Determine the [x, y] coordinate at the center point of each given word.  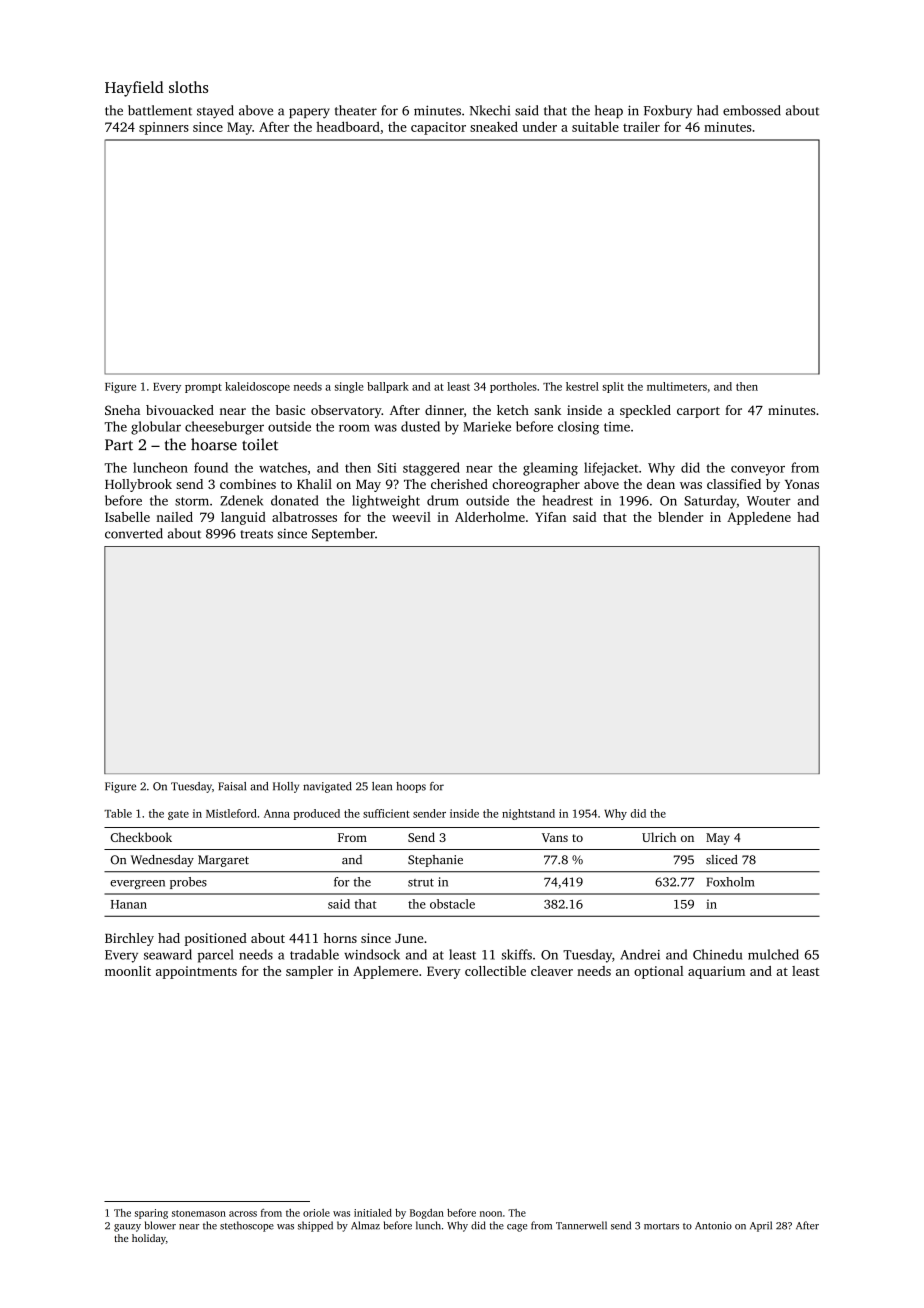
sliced [722, 860]
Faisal [232, 786]
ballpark [388, 387]
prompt [203, 388]
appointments [196, 972]
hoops [411, 787]
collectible [495, 971]
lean [382, 786]
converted [134, 533]
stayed [215, 112]
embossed [752, 110]
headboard [348, 126]
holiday [149, 1239]
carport [698, 412]
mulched [773, 954]
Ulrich [659, 837]
